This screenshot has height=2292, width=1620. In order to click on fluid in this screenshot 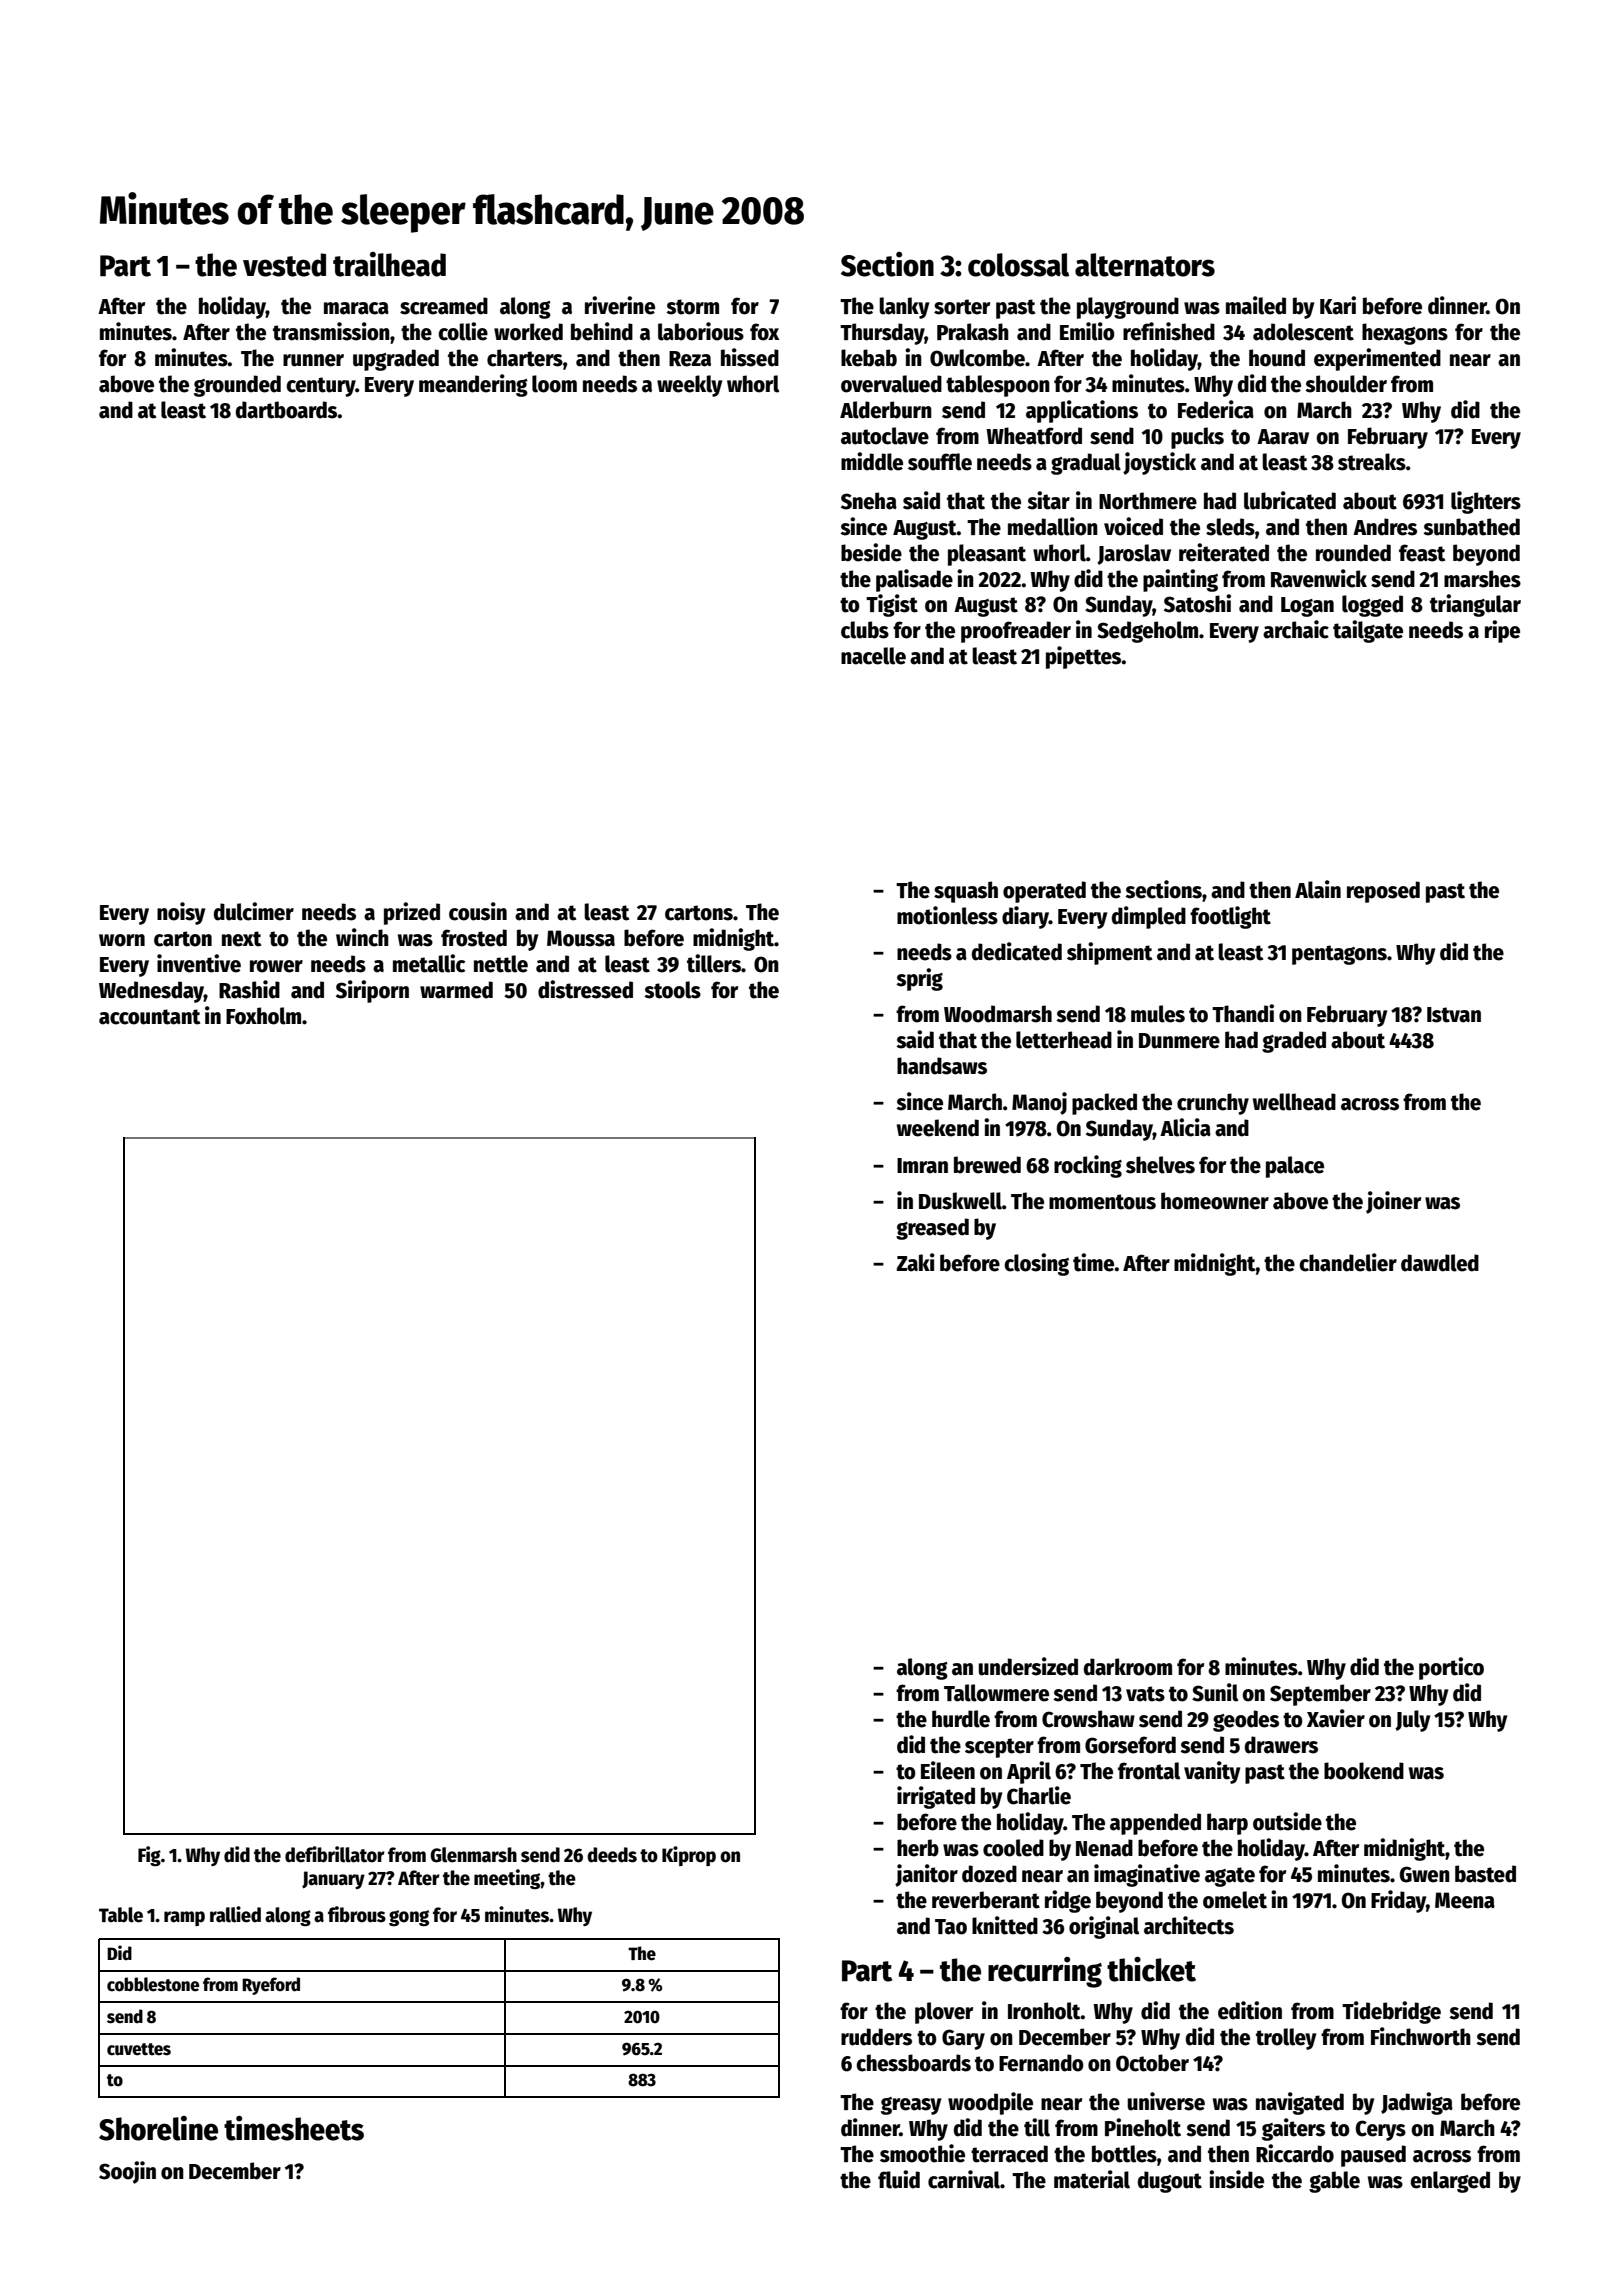, I will do `click(899, 2179)`.
